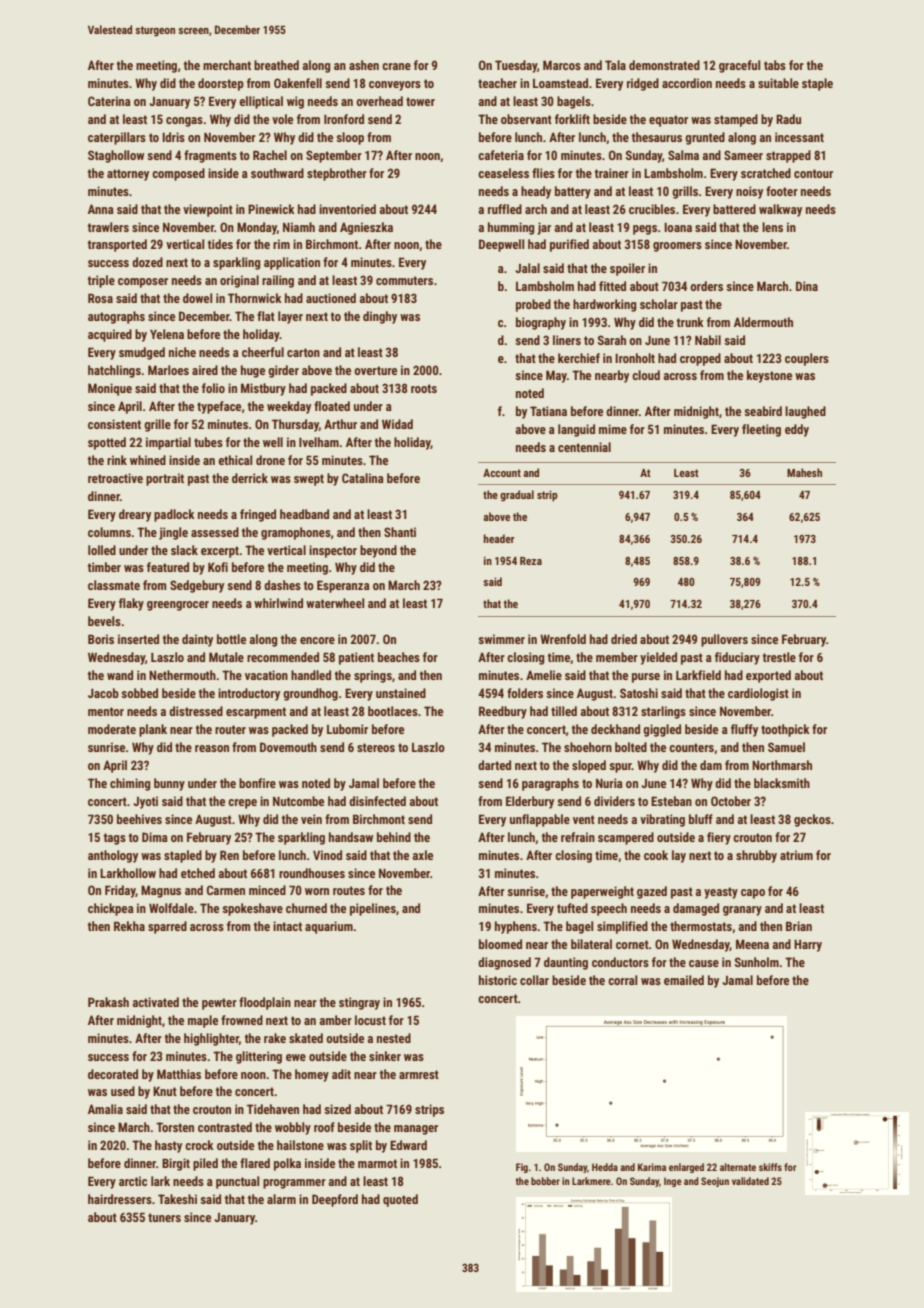  What do you see at coordinates (503, 712) in the page?
I see `Reedbury` at bounding box center [503, 712].
